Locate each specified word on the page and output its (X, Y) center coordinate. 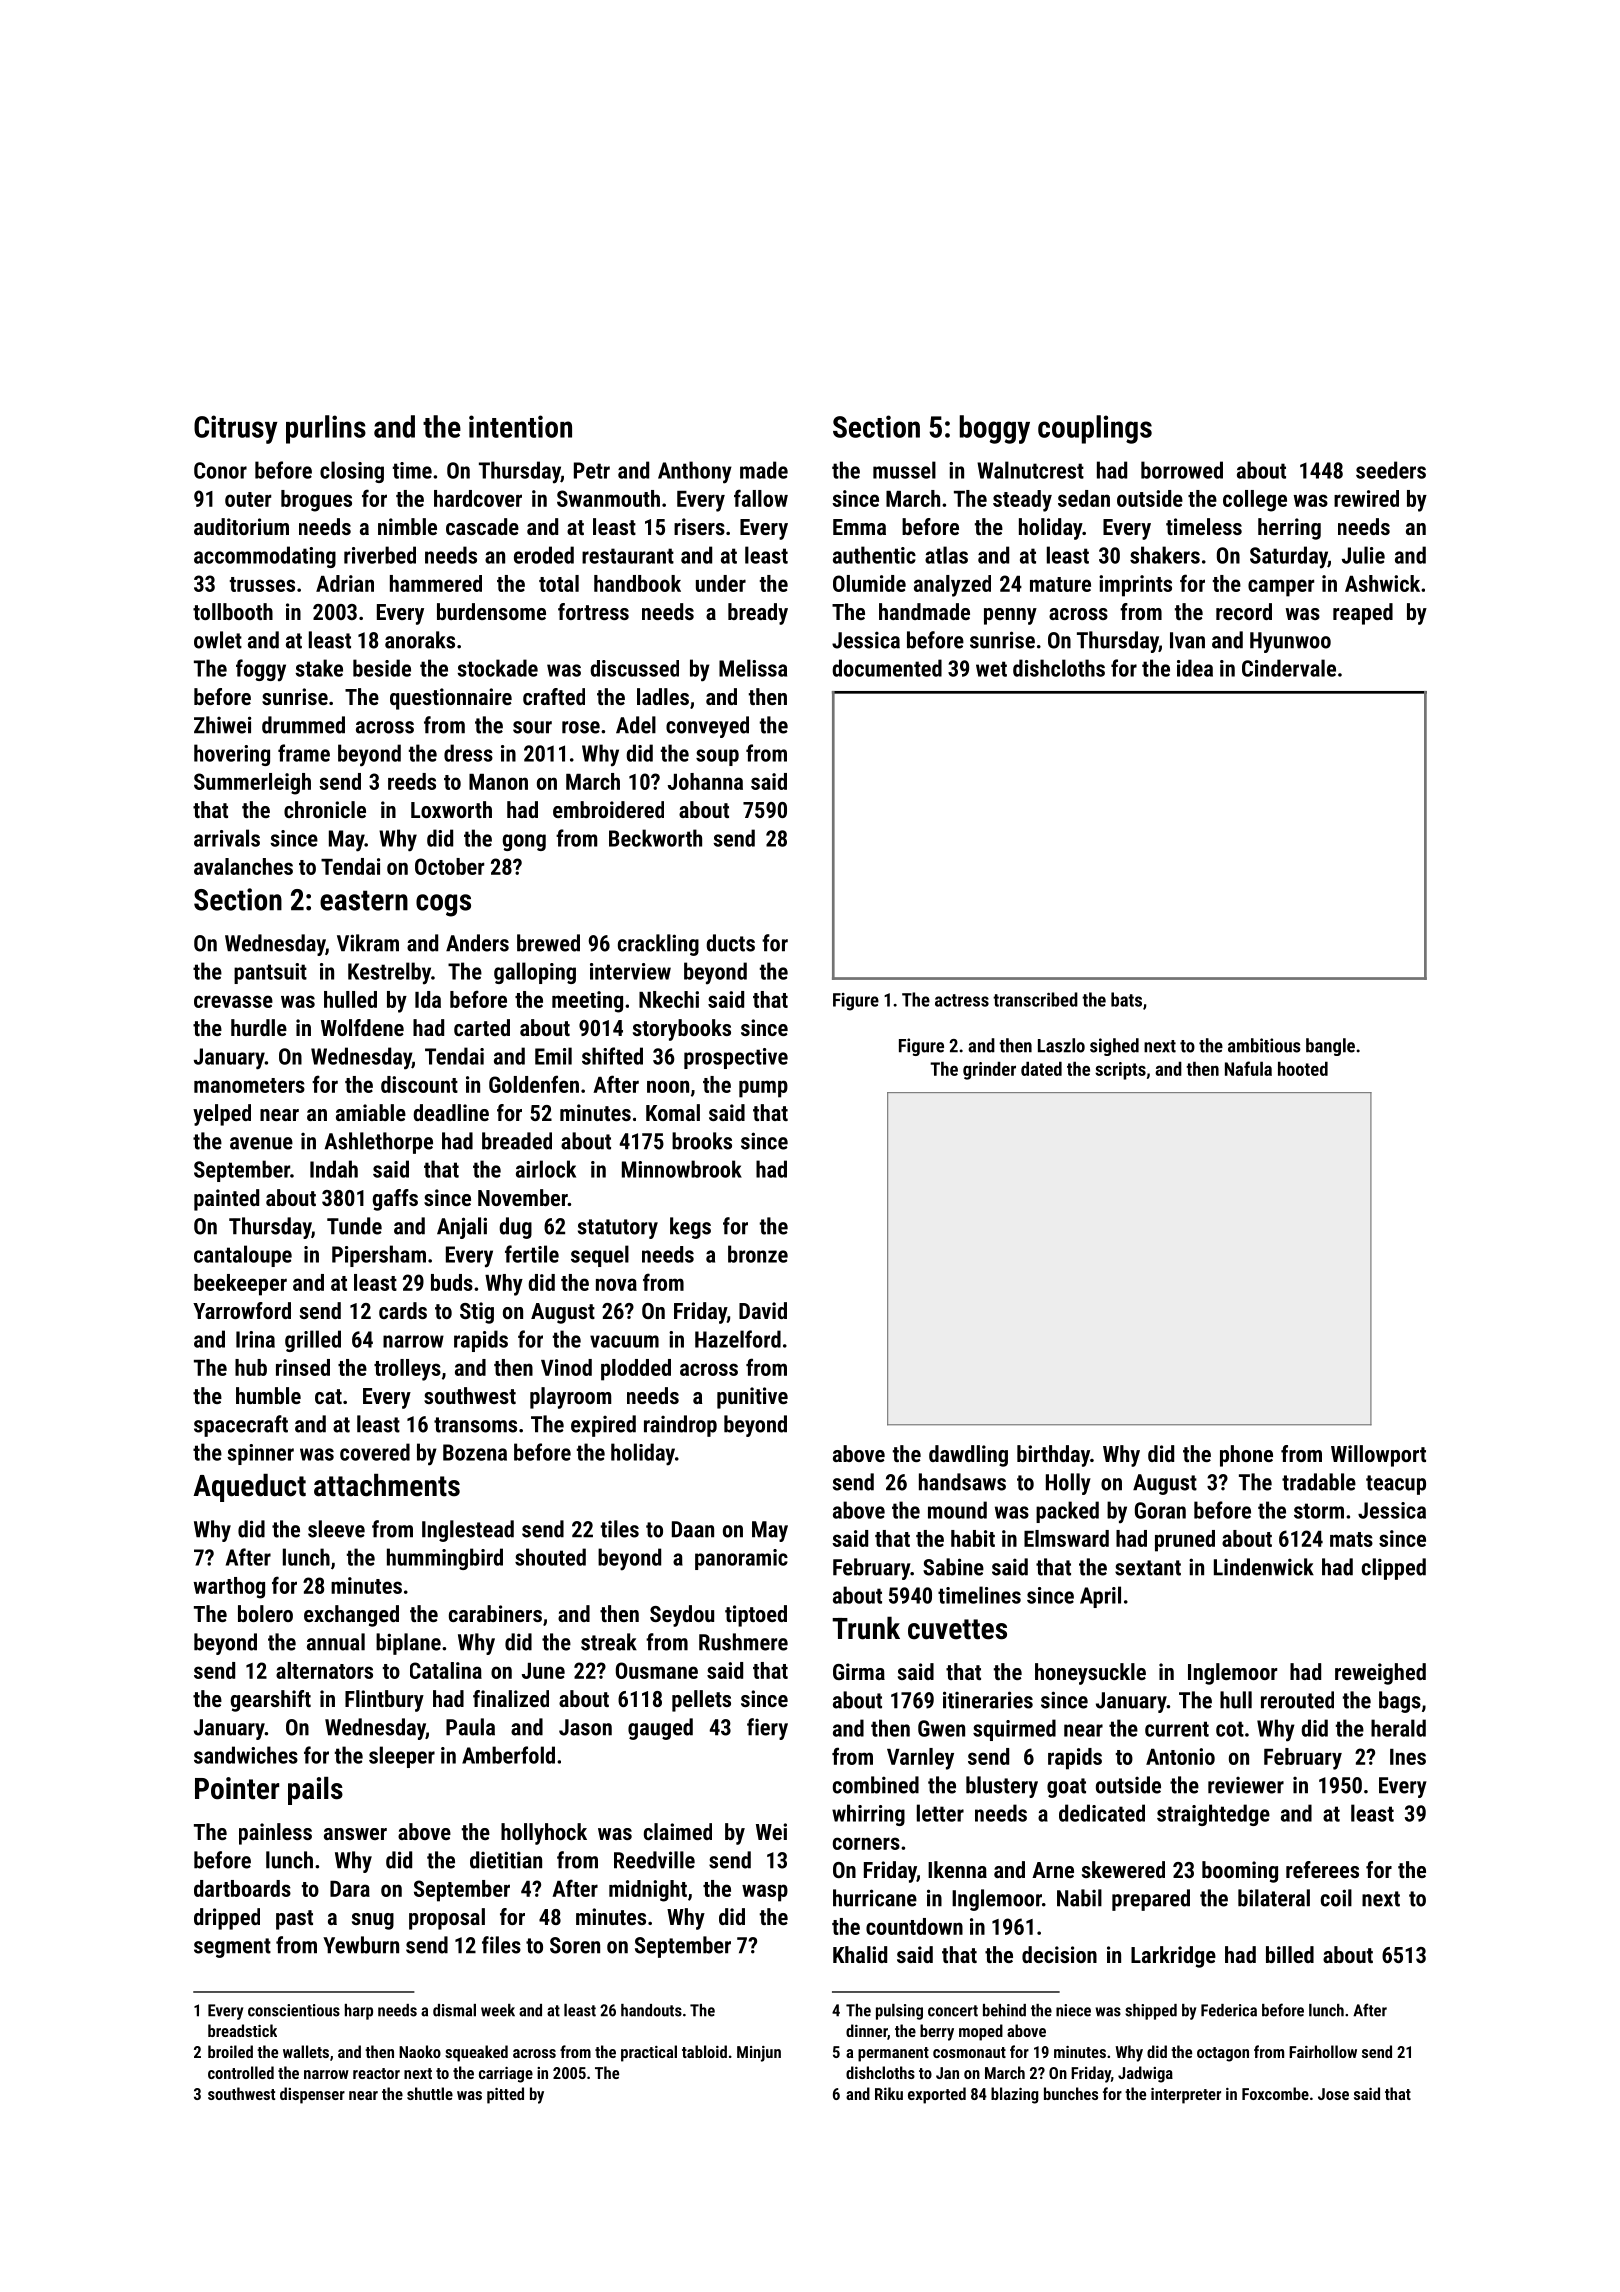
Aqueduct (249, 1488)
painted (226, 1200)
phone (1246, 1456)
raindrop (680, 1426)
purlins (326, 429)
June (543, 1671)
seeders (1391, 470)
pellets (701, 1701)
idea (1195, 668)
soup (717, 757)
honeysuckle (1090, 1674)
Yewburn (361, 1945)
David (763, 1310)
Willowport (1378, 1456)
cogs (443, 905)
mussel (904, 470)
